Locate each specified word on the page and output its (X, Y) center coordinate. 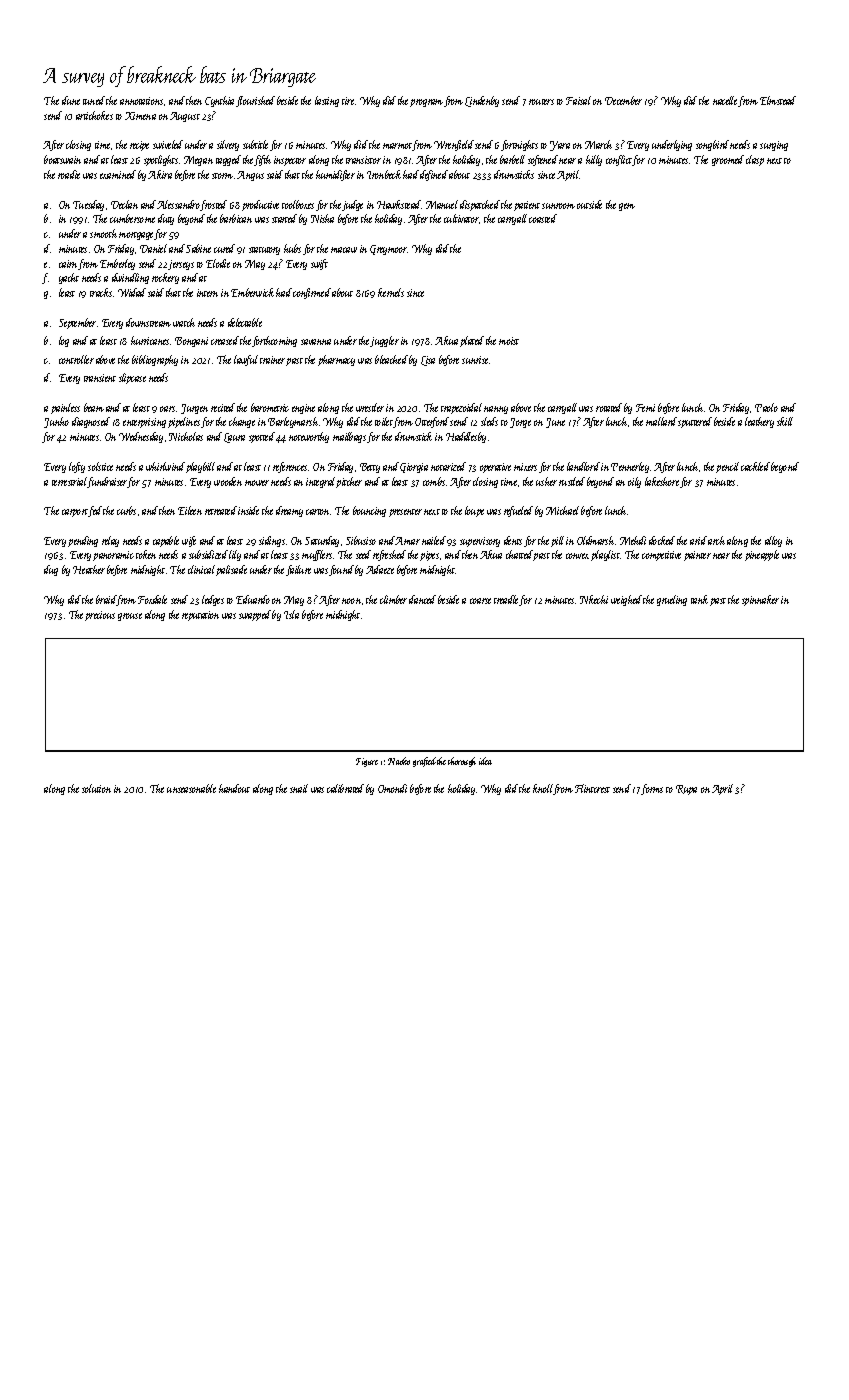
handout (234, 788)
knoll (543, 789)
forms (652, 789)
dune (71, 100)
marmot (398, 147)
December (623, 100)
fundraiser (108, 482)
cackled (755, 466)
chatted (520, 555)
